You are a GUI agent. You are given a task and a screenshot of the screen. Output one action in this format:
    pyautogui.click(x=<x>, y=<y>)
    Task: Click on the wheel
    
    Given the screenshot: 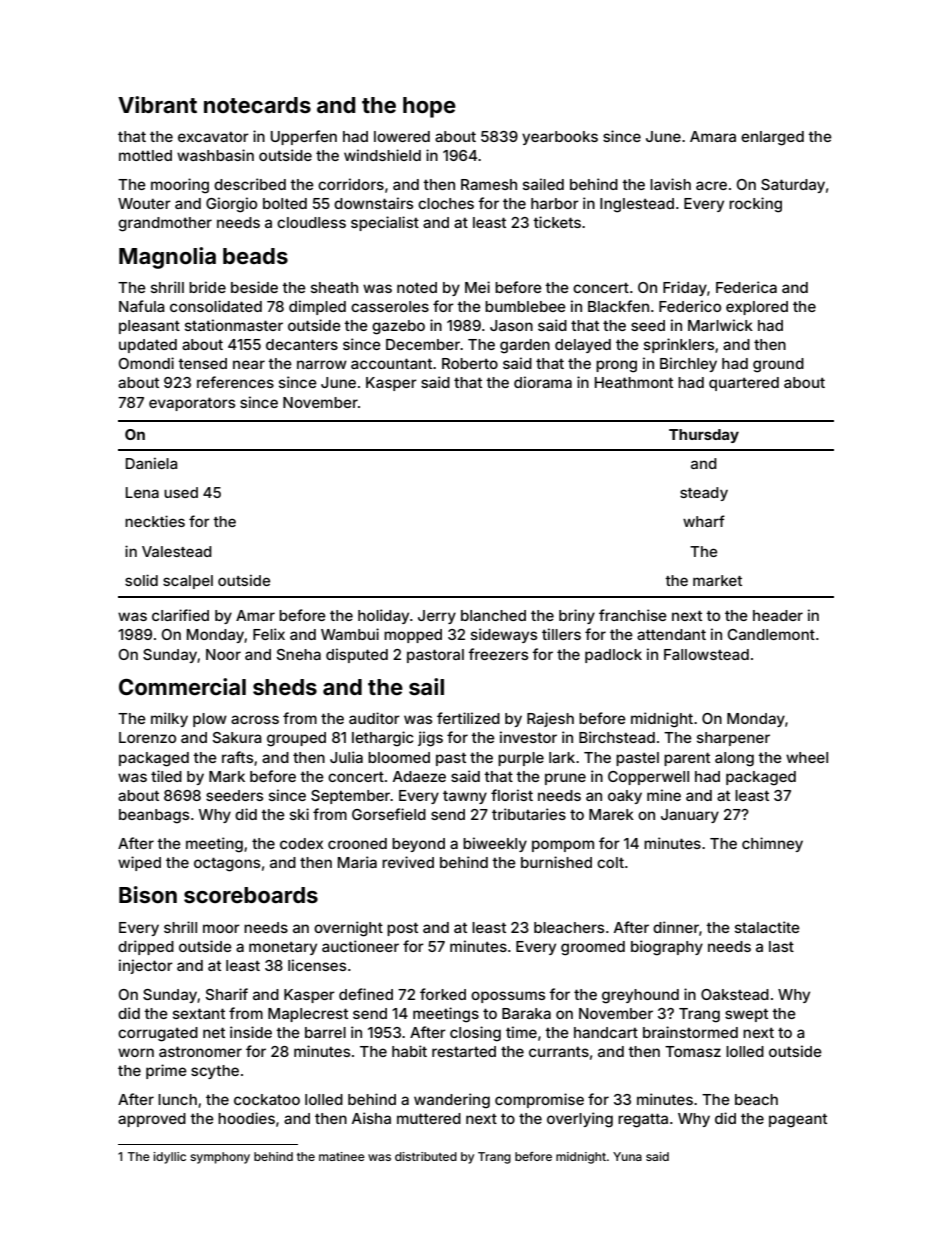 What is the action you would take?
    pyautogui.click(x=807, y=757)
